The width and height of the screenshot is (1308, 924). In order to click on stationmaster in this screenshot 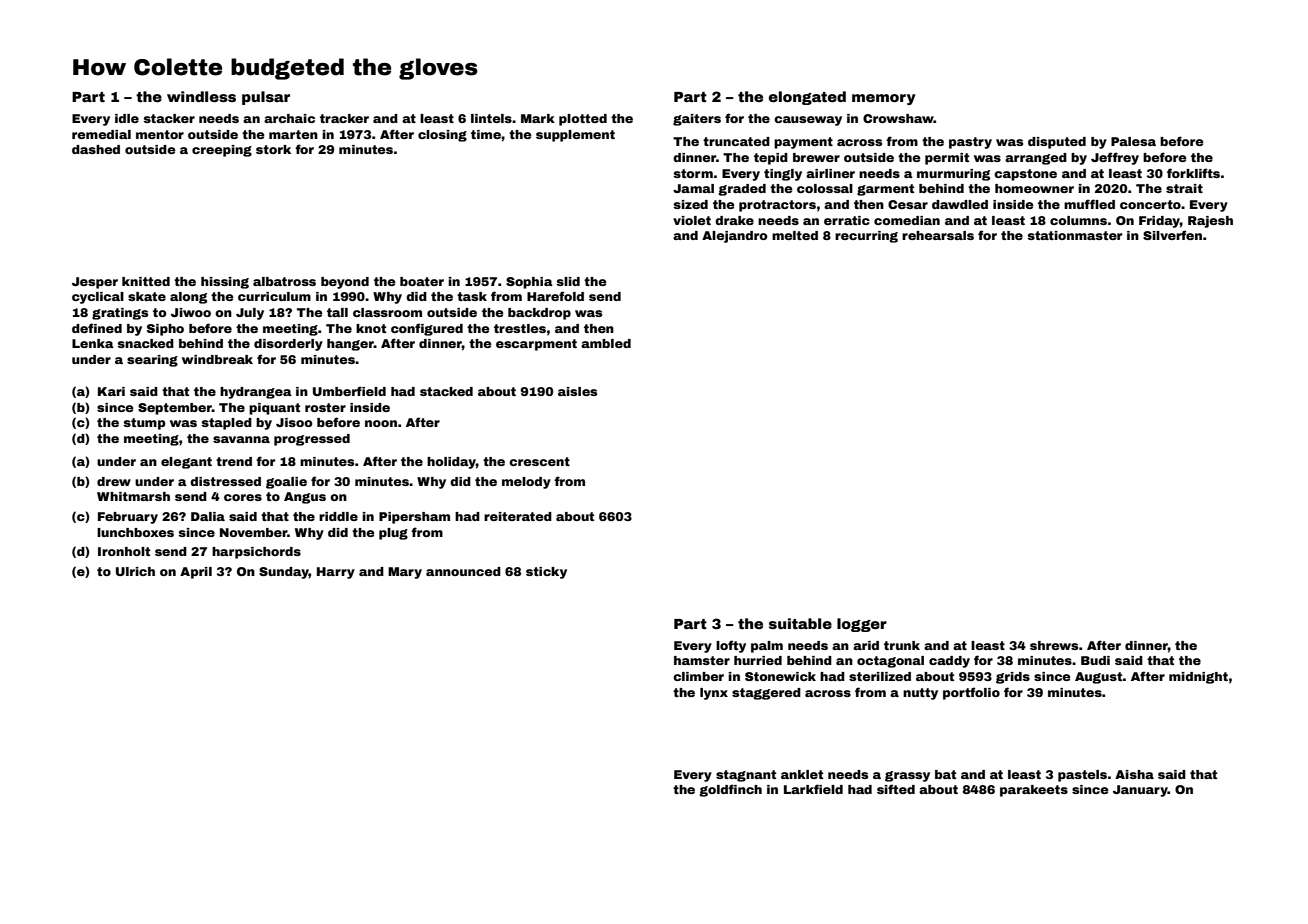, I will do `click(1075, 235)`.
